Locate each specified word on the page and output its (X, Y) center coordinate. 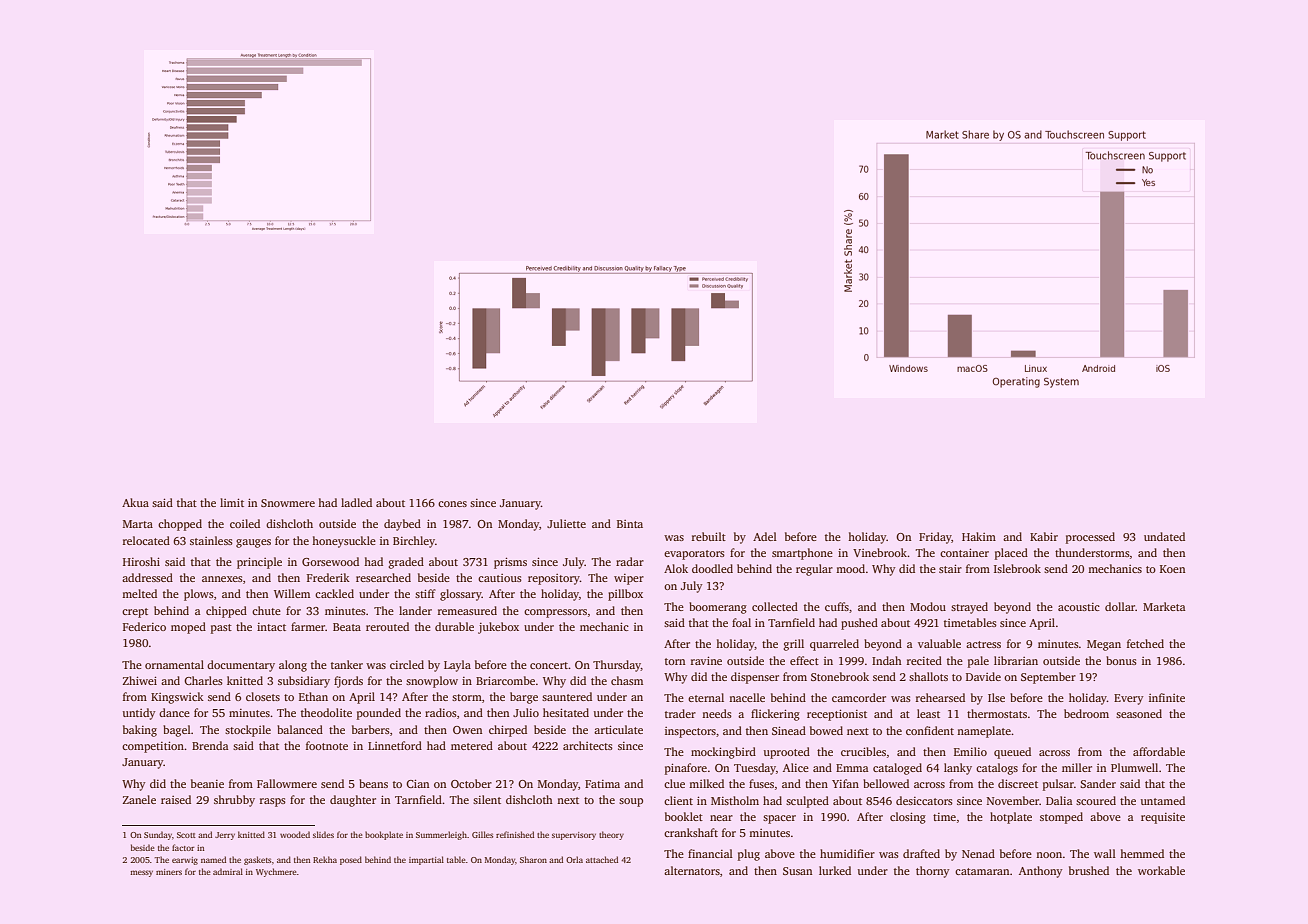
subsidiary (304, 682)
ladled (356, 502)
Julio (526, 712)
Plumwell (1134, 767)
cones (452, 504)
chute (266, 610)
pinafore (686, 769)
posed (351, 860)
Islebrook (1017, 568)
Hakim (979, 536)
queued (1012, 753)
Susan (797, 871)
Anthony (1041, 872)
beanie (207, 783)
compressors (555, 613)
